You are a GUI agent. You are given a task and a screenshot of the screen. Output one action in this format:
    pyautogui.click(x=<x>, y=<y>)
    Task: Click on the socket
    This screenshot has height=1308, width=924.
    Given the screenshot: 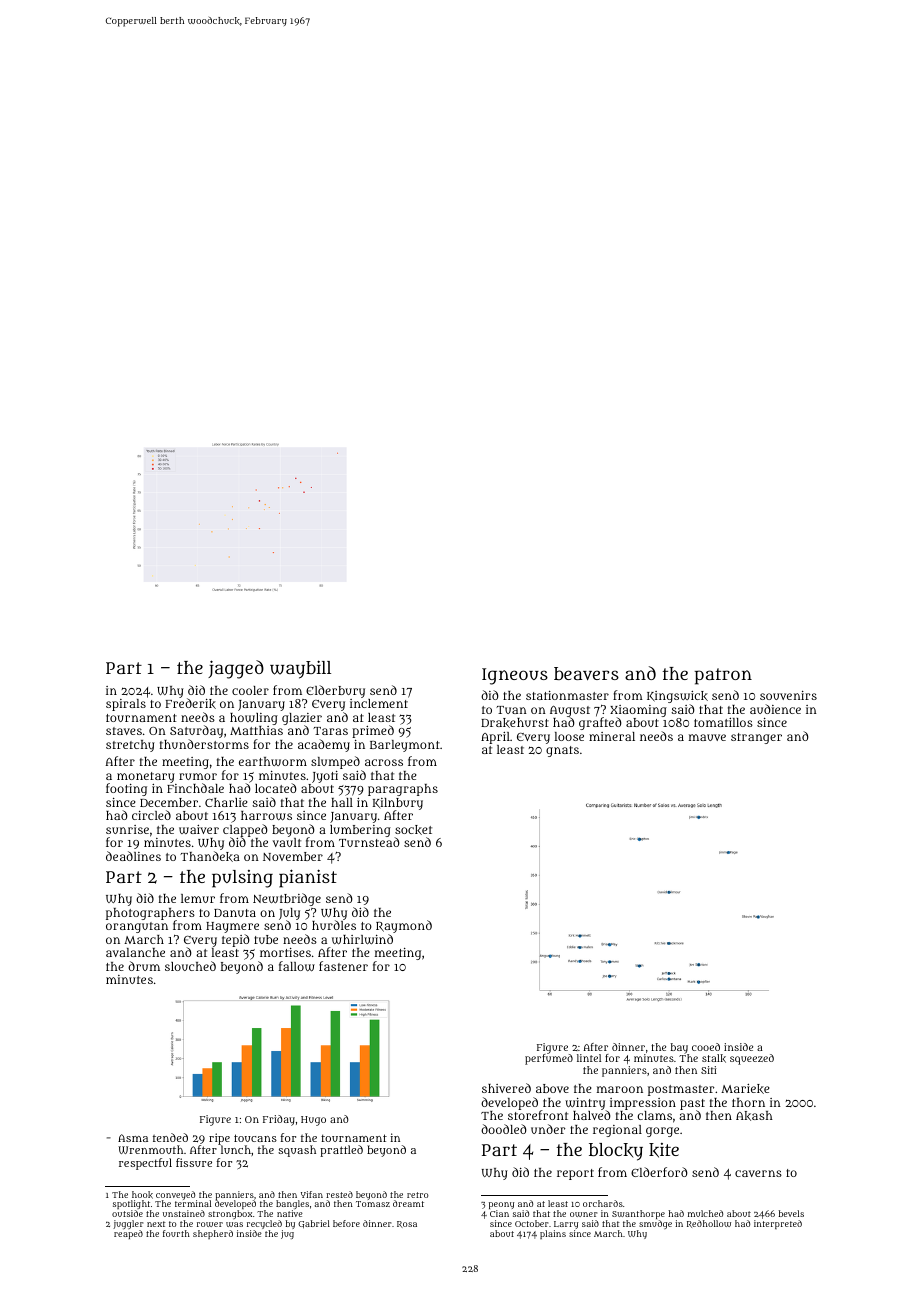 What is the action you would take?
    pyautogui.click(x=413, y=830)
